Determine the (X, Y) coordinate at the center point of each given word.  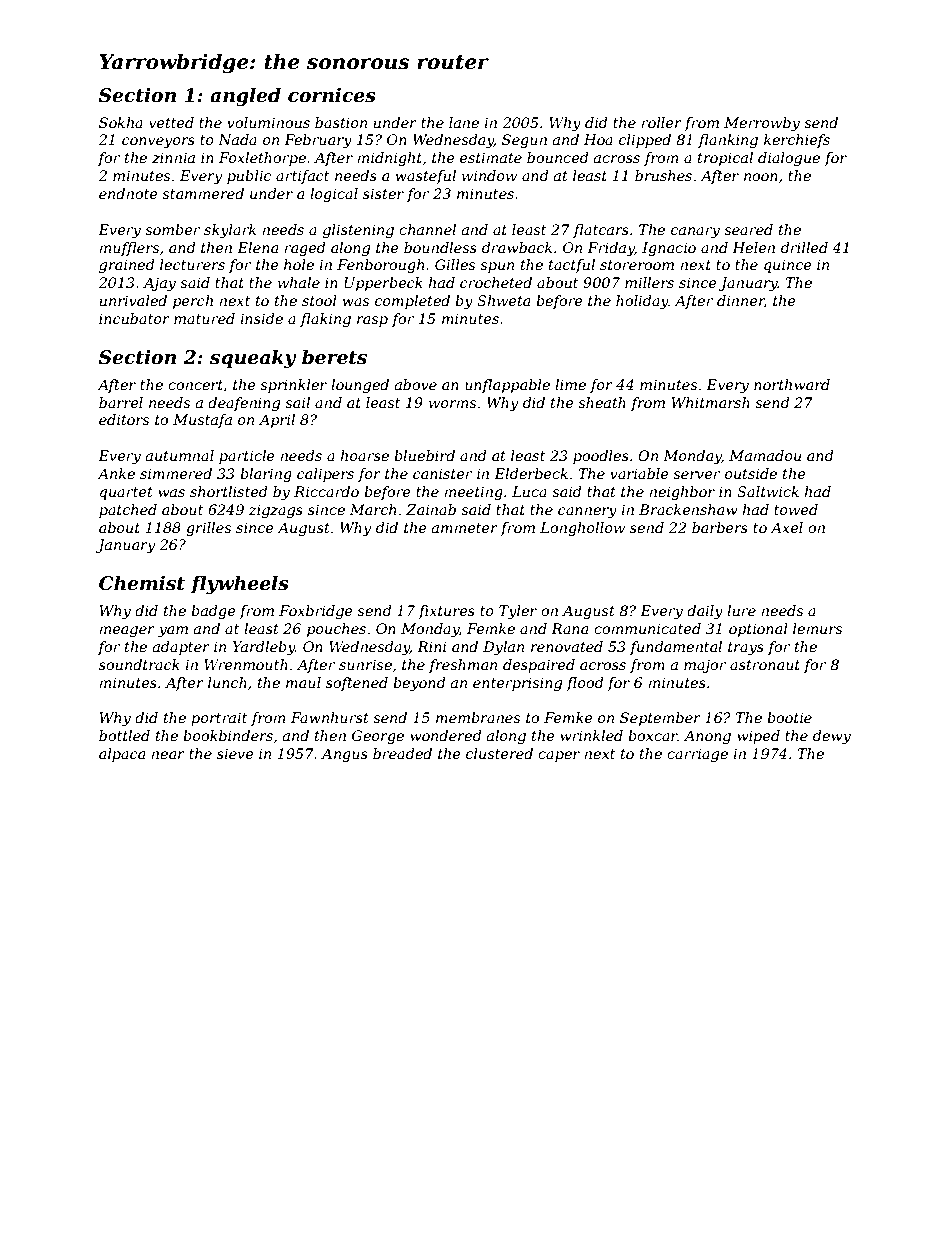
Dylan (503, 648)
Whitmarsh (711, 402)
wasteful (426, 177)
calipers (325, 475)
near (168, 755)
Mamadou (765, 455)
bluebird (424, 455)
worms (452, 404)
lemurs (817, 628)
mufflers (129, 249)
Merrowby (762, 124)
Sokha (121, 122)
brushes (663, 175)
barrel (121, 402)
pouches (336, 630)
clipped (645, 141)
